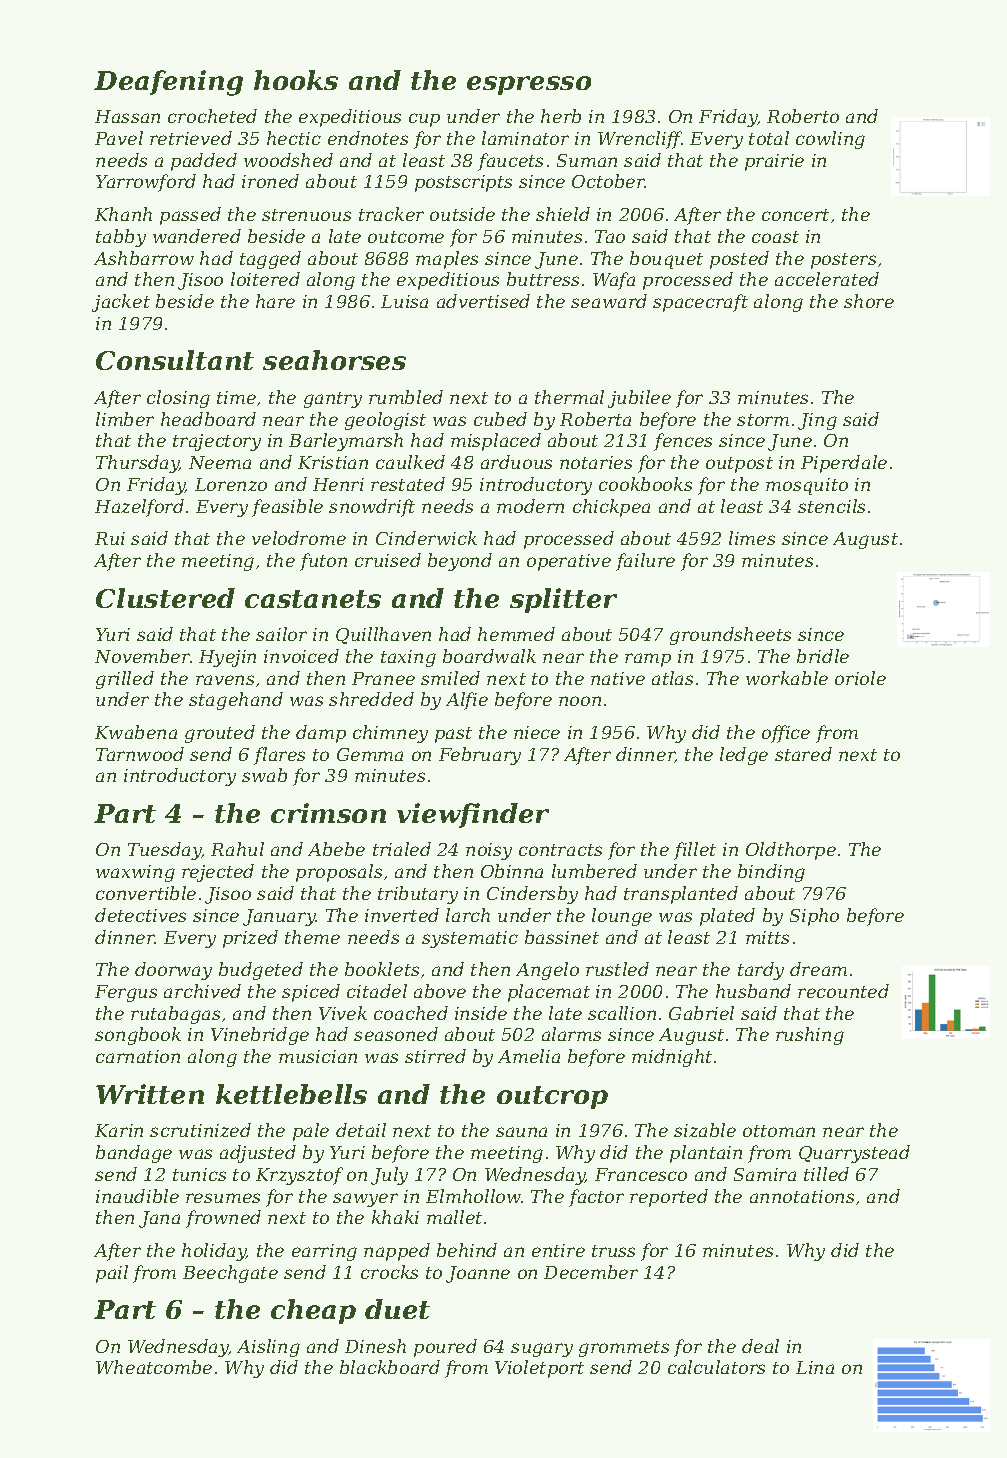 The image size is (1007, 1458). Describe the element at coordinates (640, 140) in the image. I see `Wrencliff` at that location.
